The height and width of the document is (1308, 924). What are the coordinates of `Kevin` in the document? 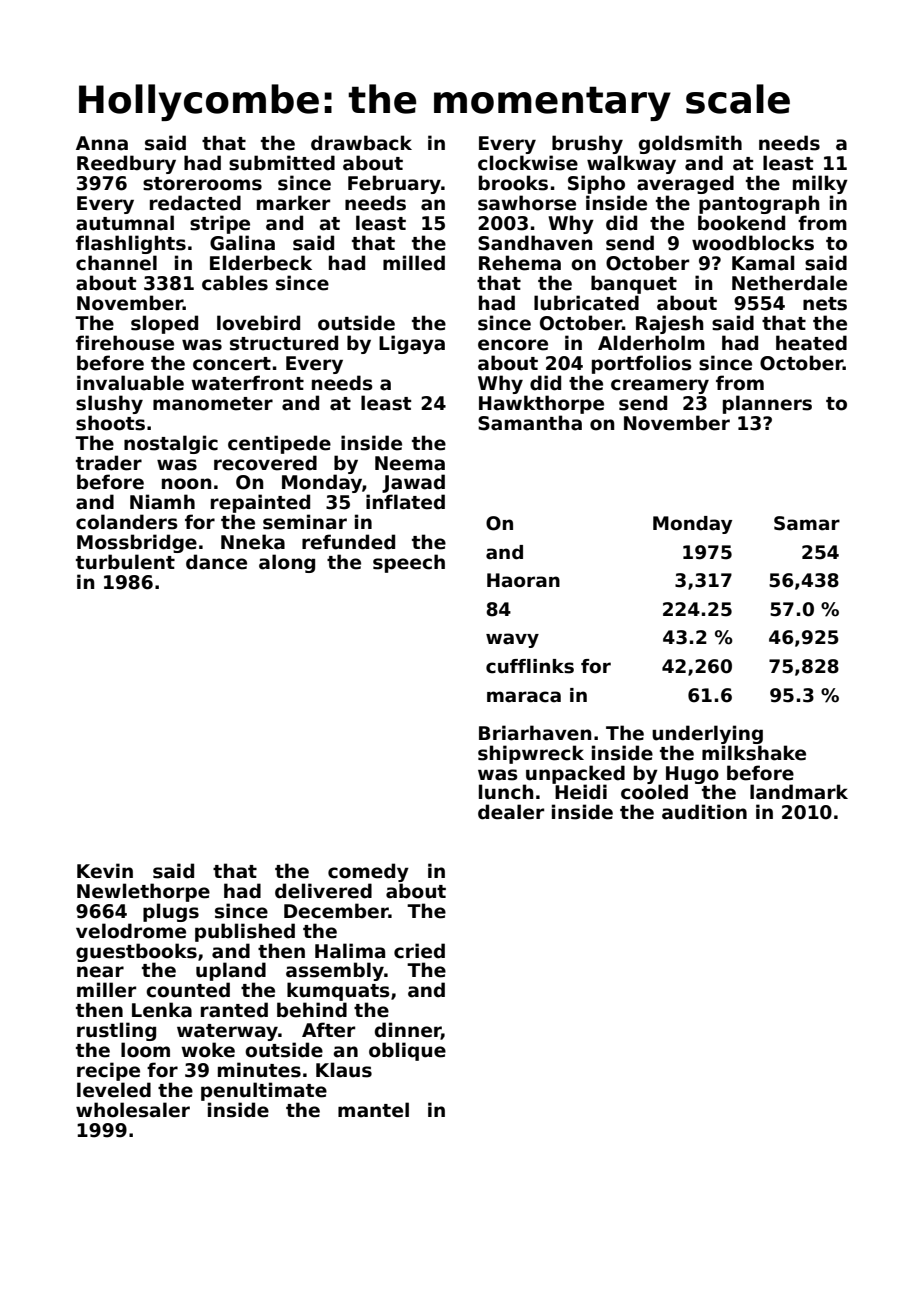 It's located at (105, 871).
